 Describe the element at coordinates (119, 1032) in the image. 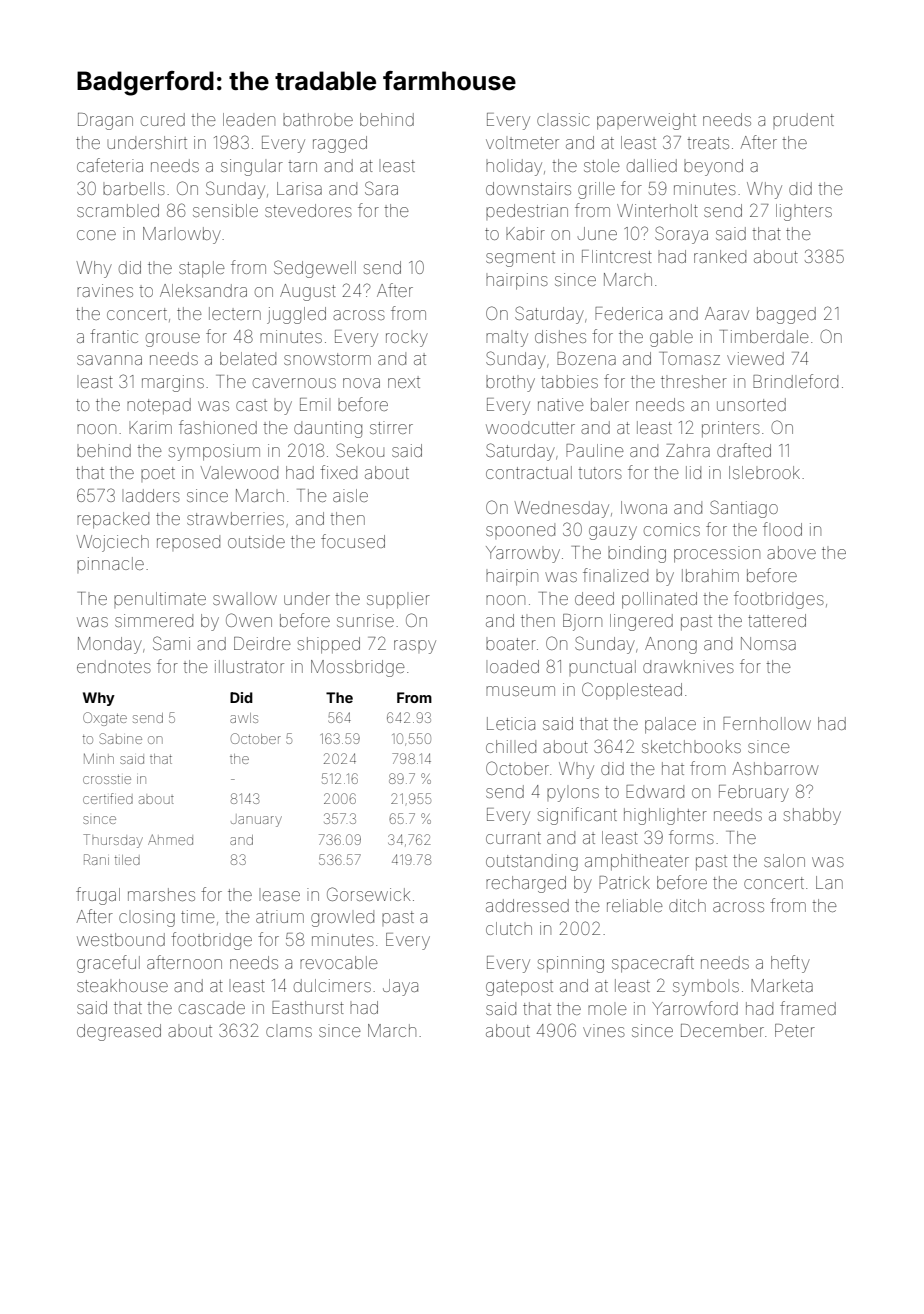

I see `degreased` at that location.
